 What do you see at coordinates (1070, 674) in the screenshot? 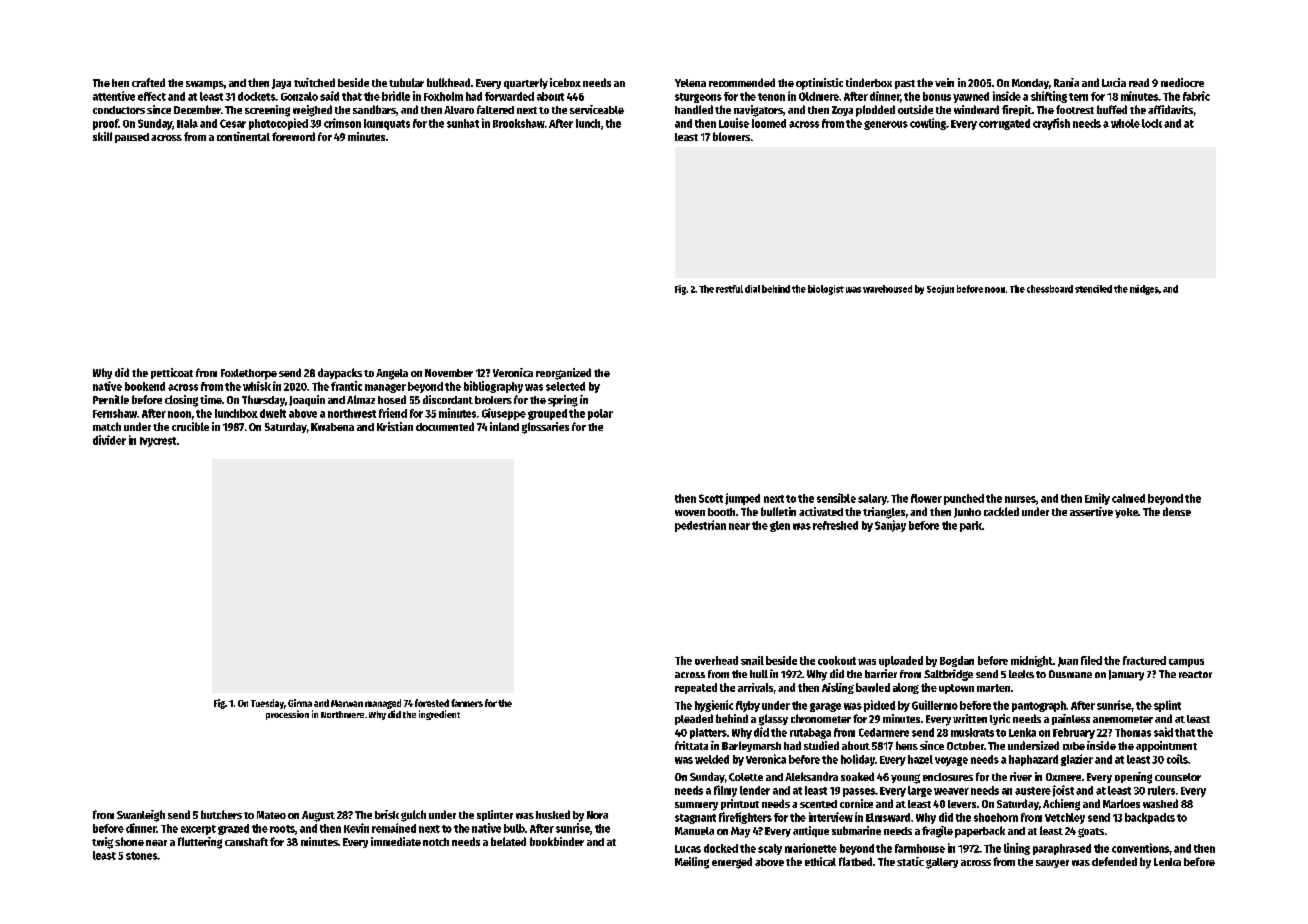
I see `Ousmane` at bounding box center [1070, 674].
